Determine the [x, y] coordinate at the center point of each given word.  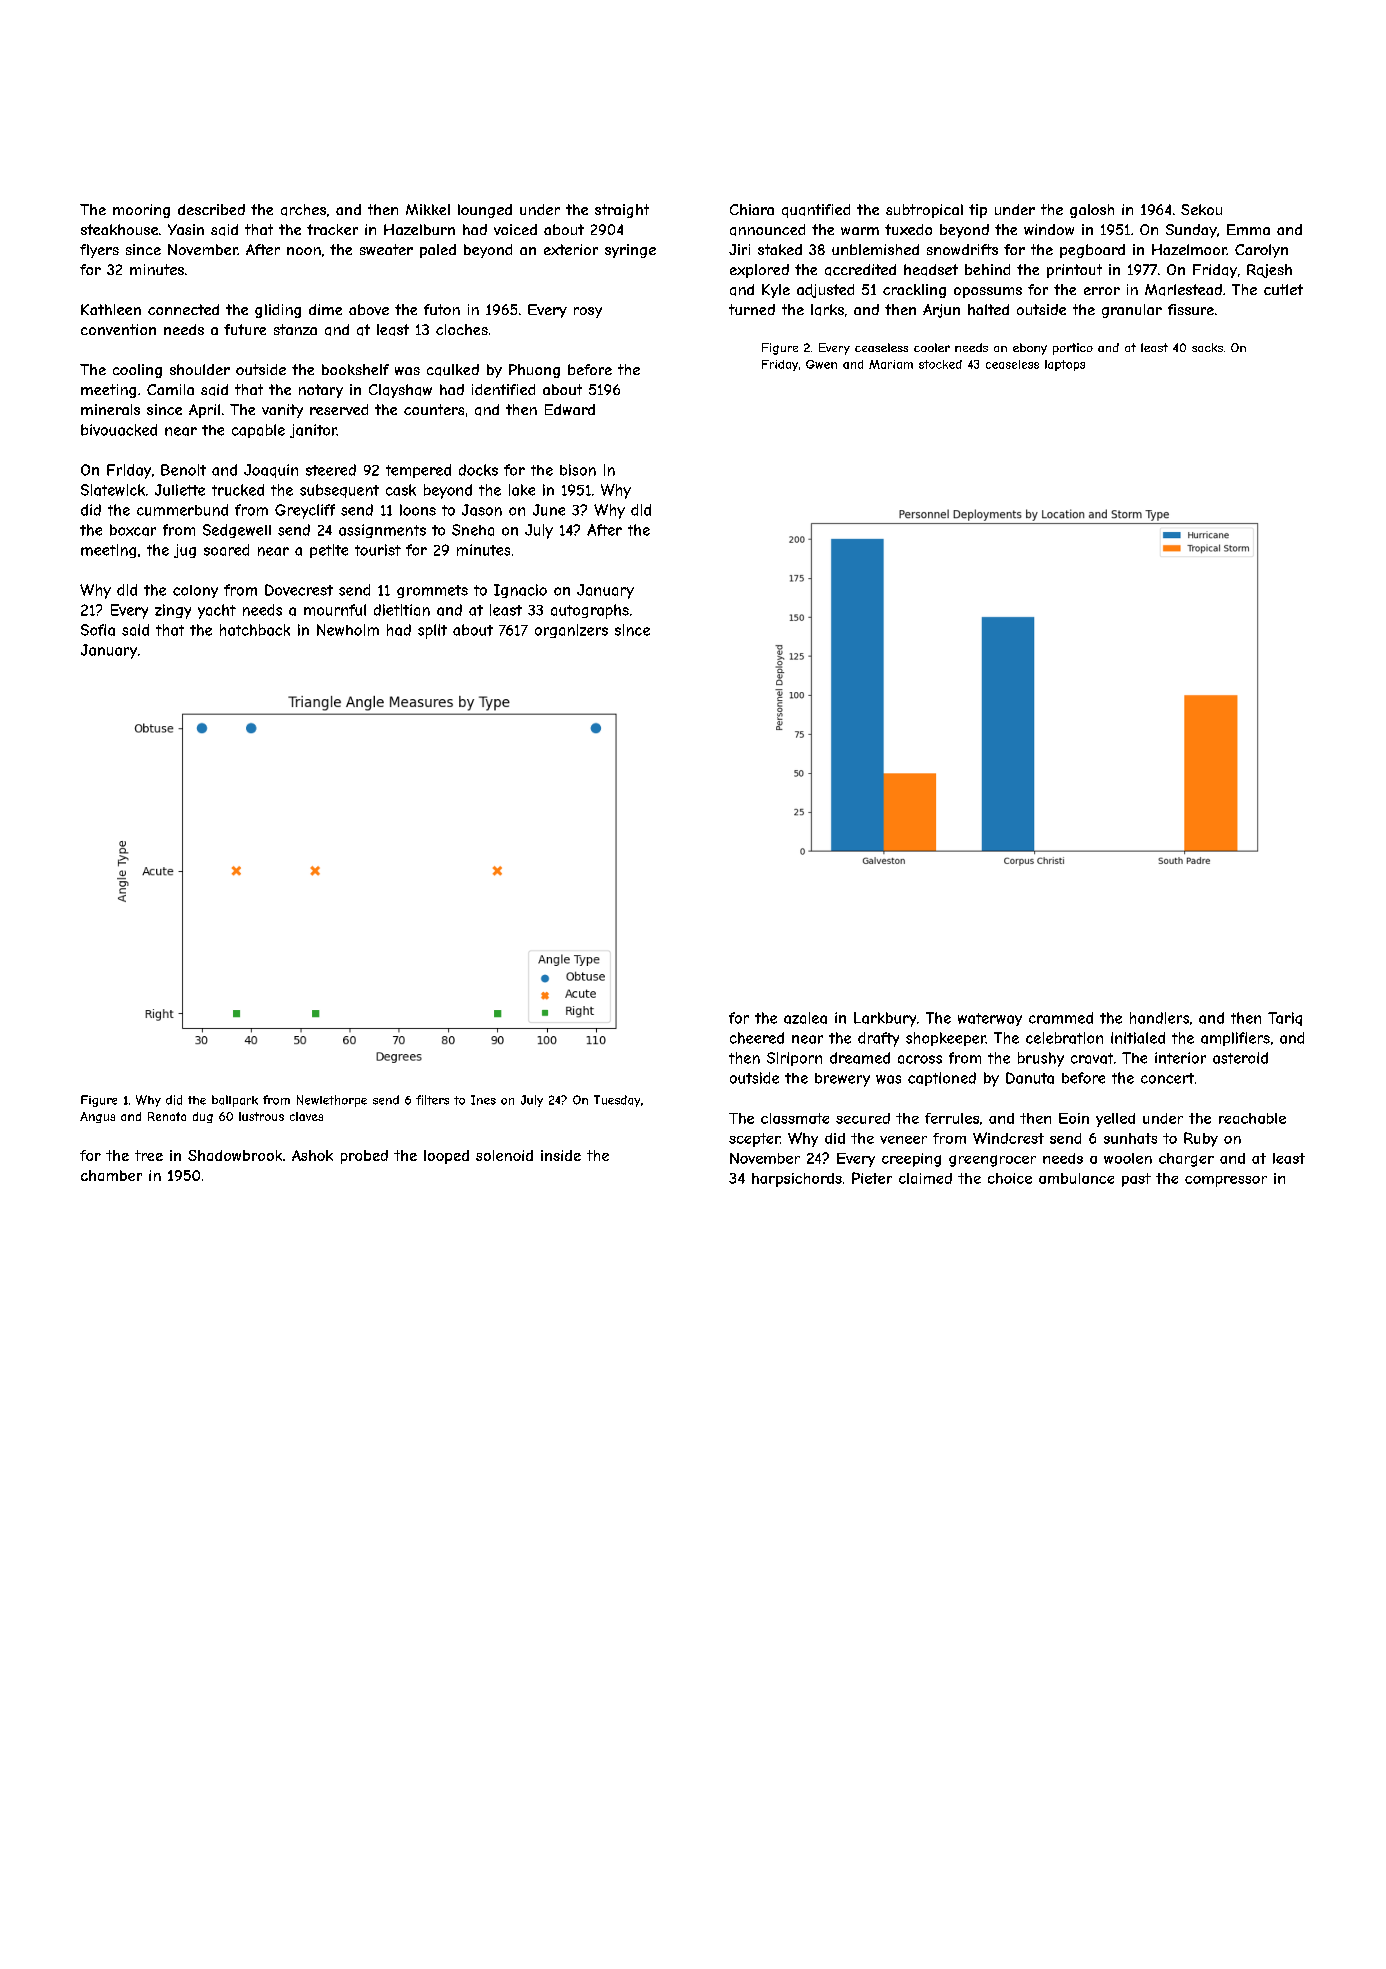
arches [303, 210]
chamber [111, 1175]
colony [195, 591]
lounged [485, 211]
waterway [990, 1019]
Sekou [1201, 209]
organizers [571, 631]
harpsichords [797, 1180]
